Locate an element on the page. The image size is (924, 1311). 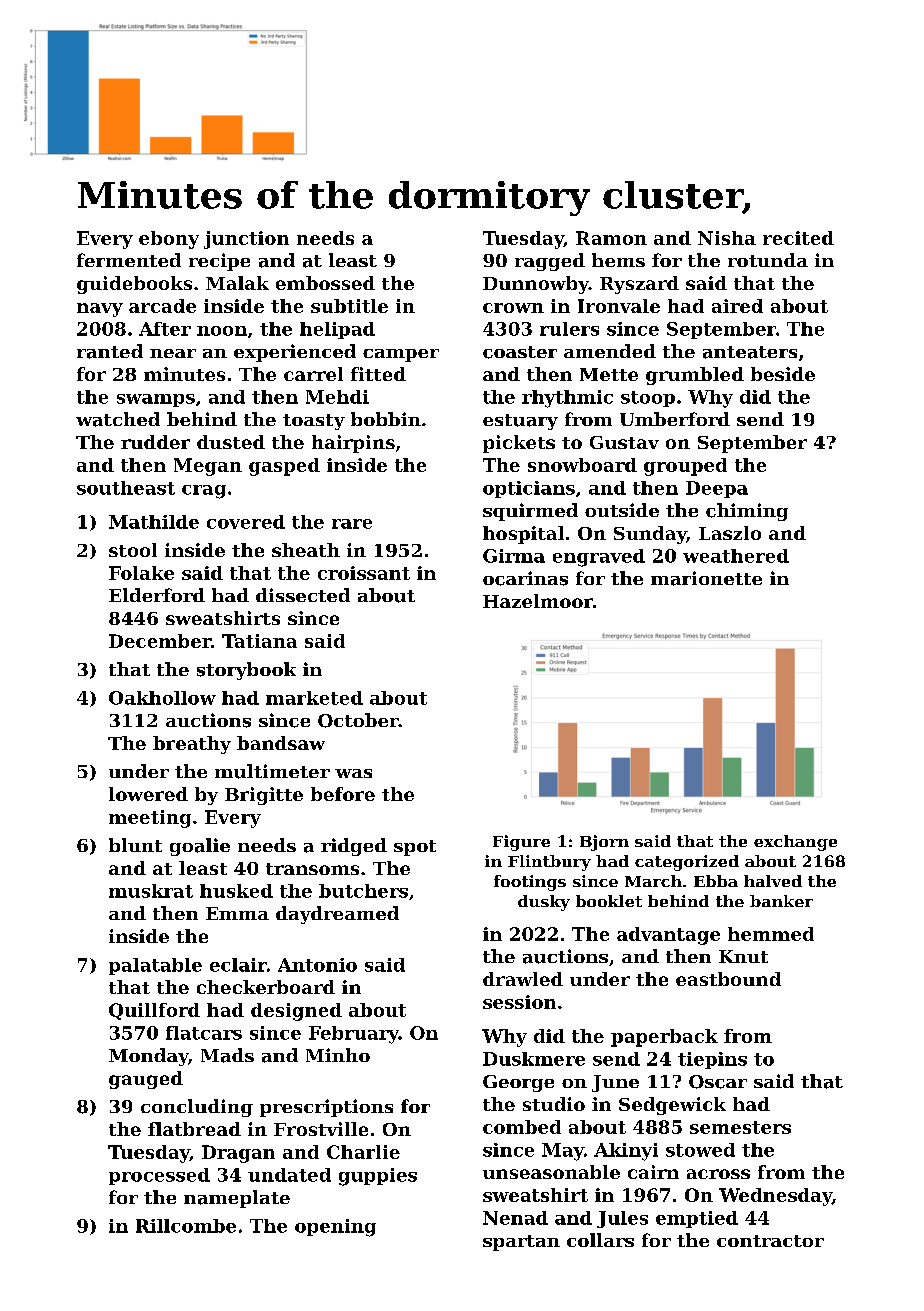
beside is located at coordinates (783, 374).
